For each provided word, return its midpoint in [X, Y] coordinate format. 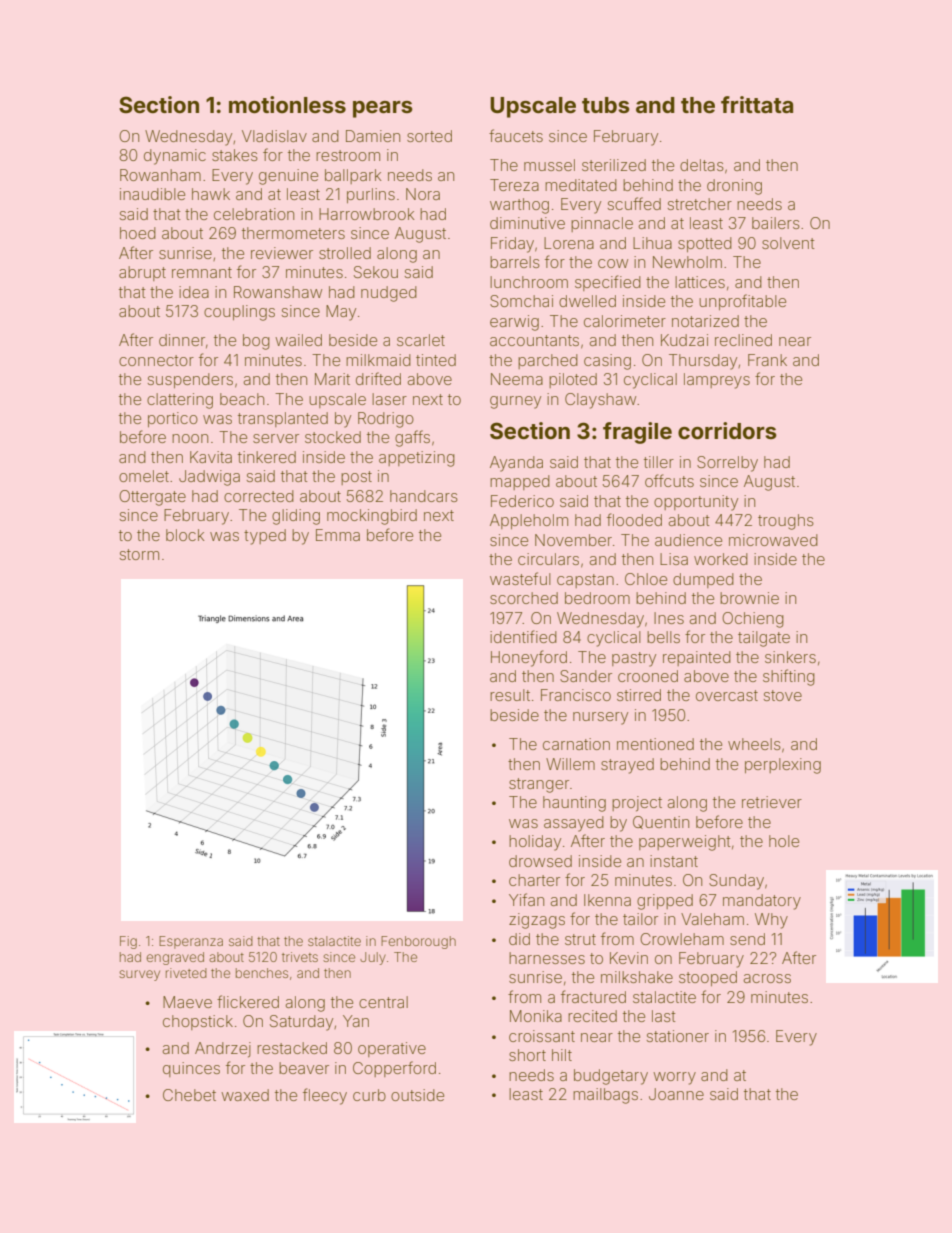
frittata [757, 104]
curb [369, 1095]
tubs [606, 105]
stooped [708, 978]
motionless [287, 104]
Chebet [189, 1095]
